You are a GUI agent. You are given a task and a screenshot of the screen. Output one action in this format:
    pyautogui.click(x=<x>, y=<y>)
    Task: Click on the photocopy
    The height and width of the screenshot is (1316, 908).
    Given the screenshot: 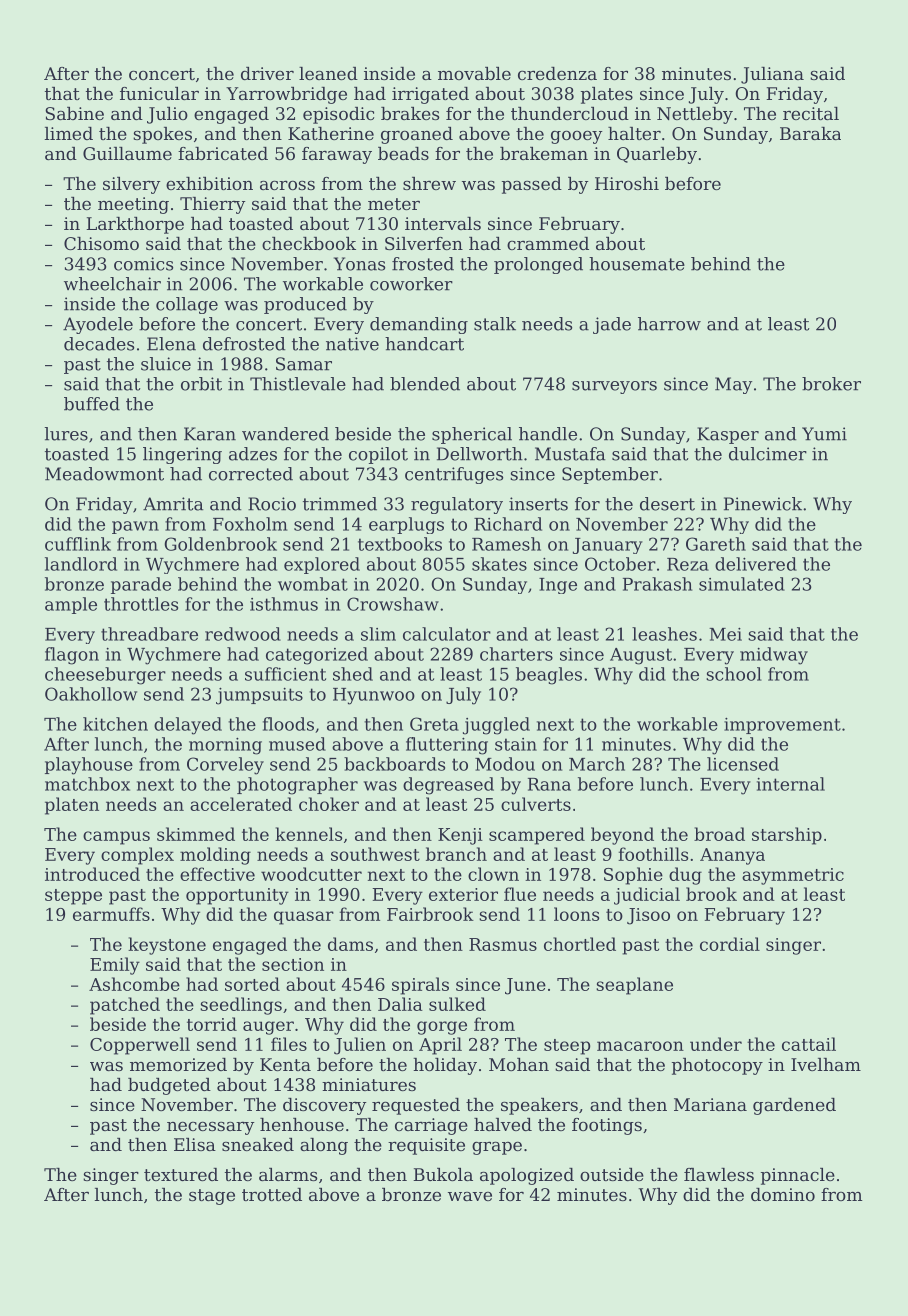 What is the action you would take?
    pyautogui.click(x=717, y=1066)
